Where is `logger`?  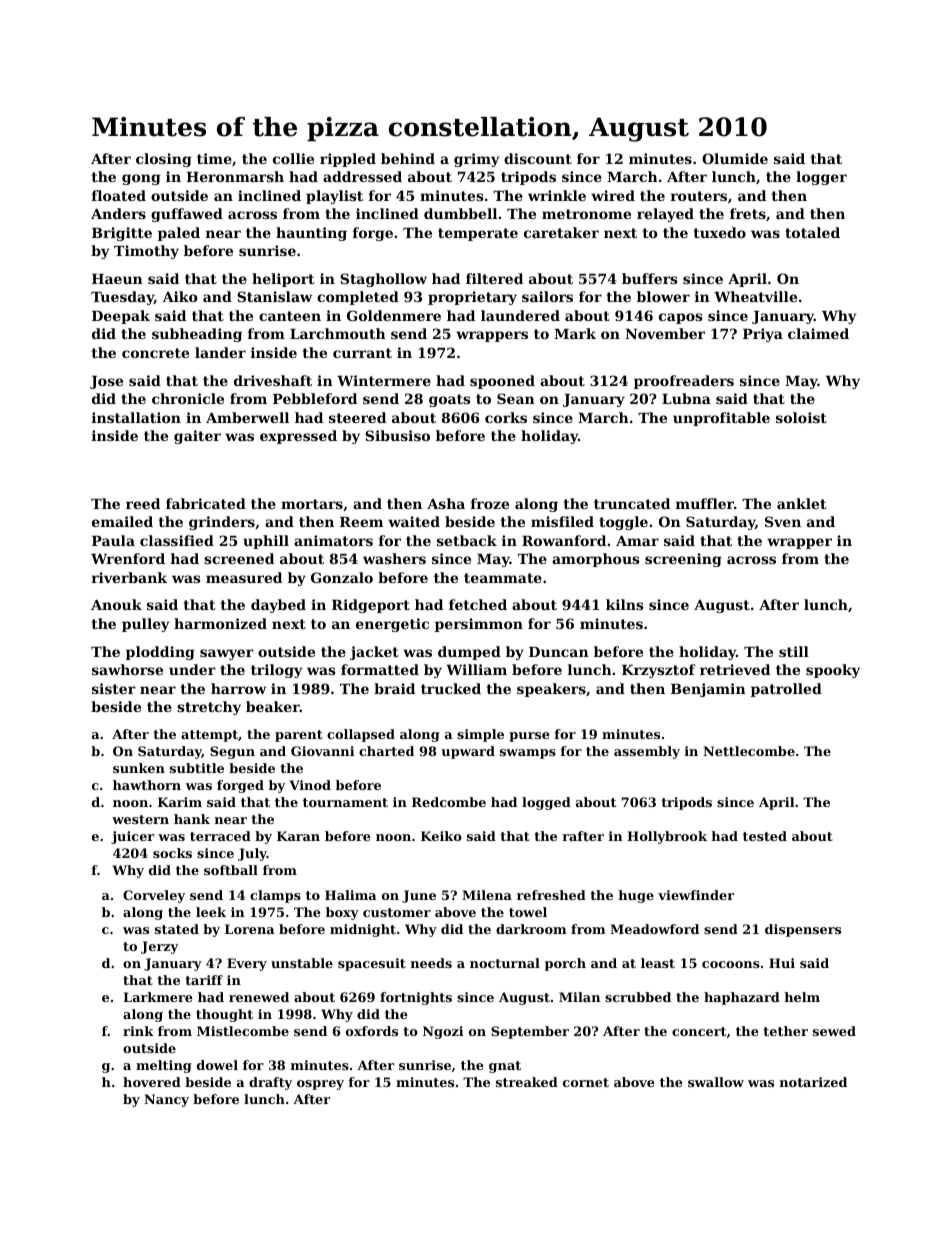
logger is located at coordinates (821, 178).
